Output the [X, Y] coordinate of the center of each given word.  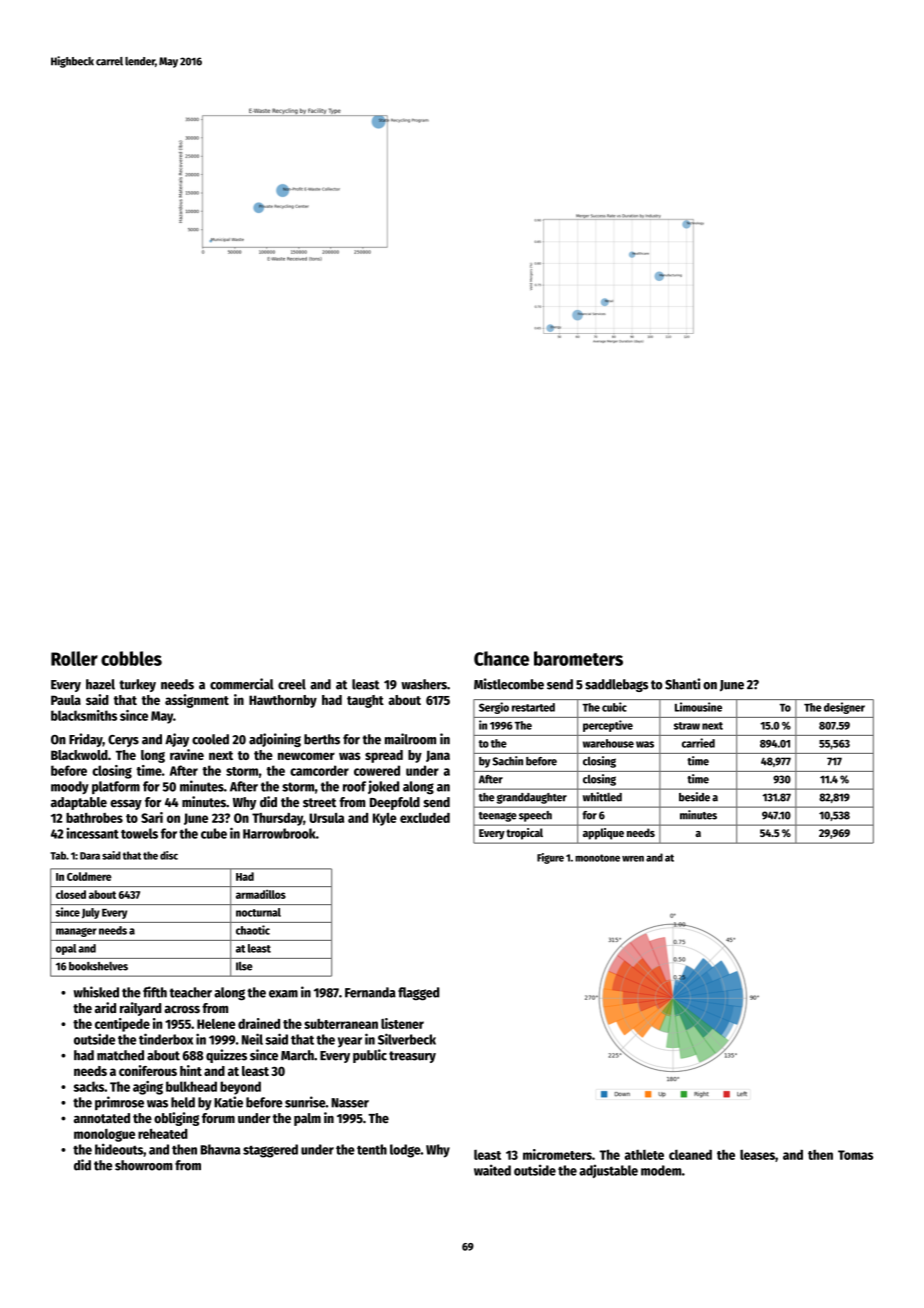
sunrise [305, 1102]
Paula [66, 700]
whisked [96, 992]
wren [633, 859]
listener [402, 1023]
